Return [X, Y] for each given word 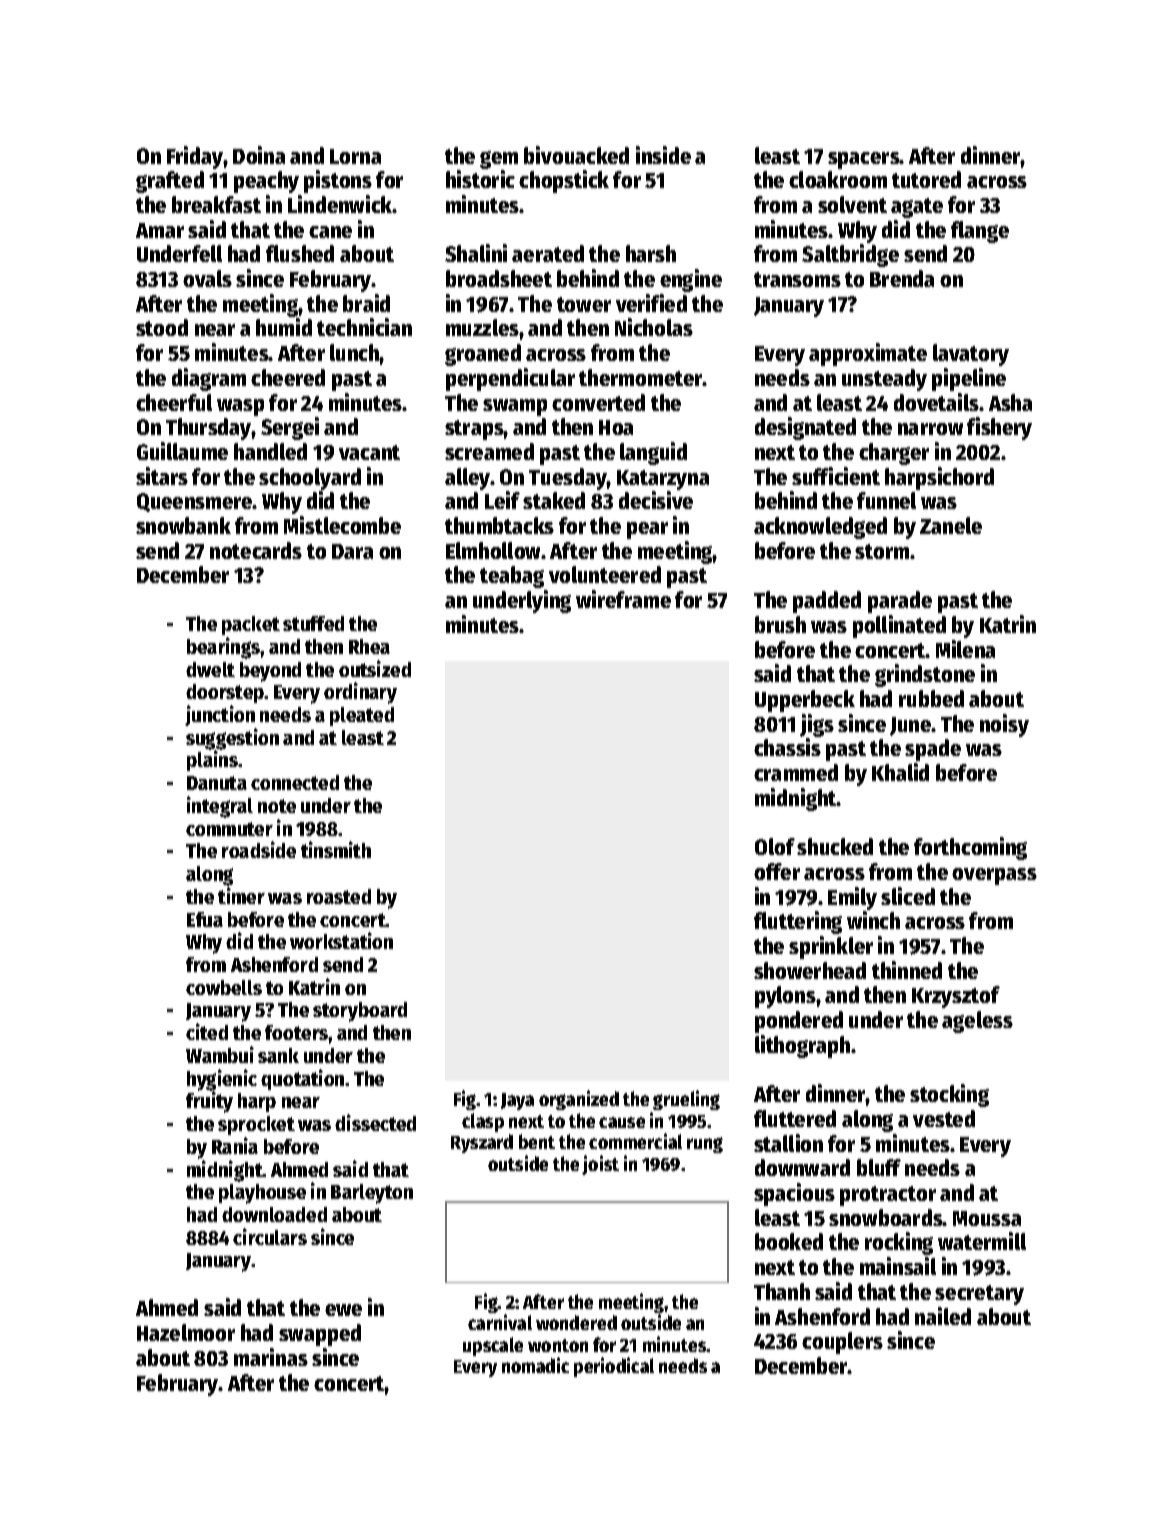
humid [284, 327]
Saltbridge [850, 255]
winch [873, 920]
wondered [576, 1322]
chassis [787, 747]
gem [499, 160]
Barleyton [372, 1194]
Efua [205, 919]
